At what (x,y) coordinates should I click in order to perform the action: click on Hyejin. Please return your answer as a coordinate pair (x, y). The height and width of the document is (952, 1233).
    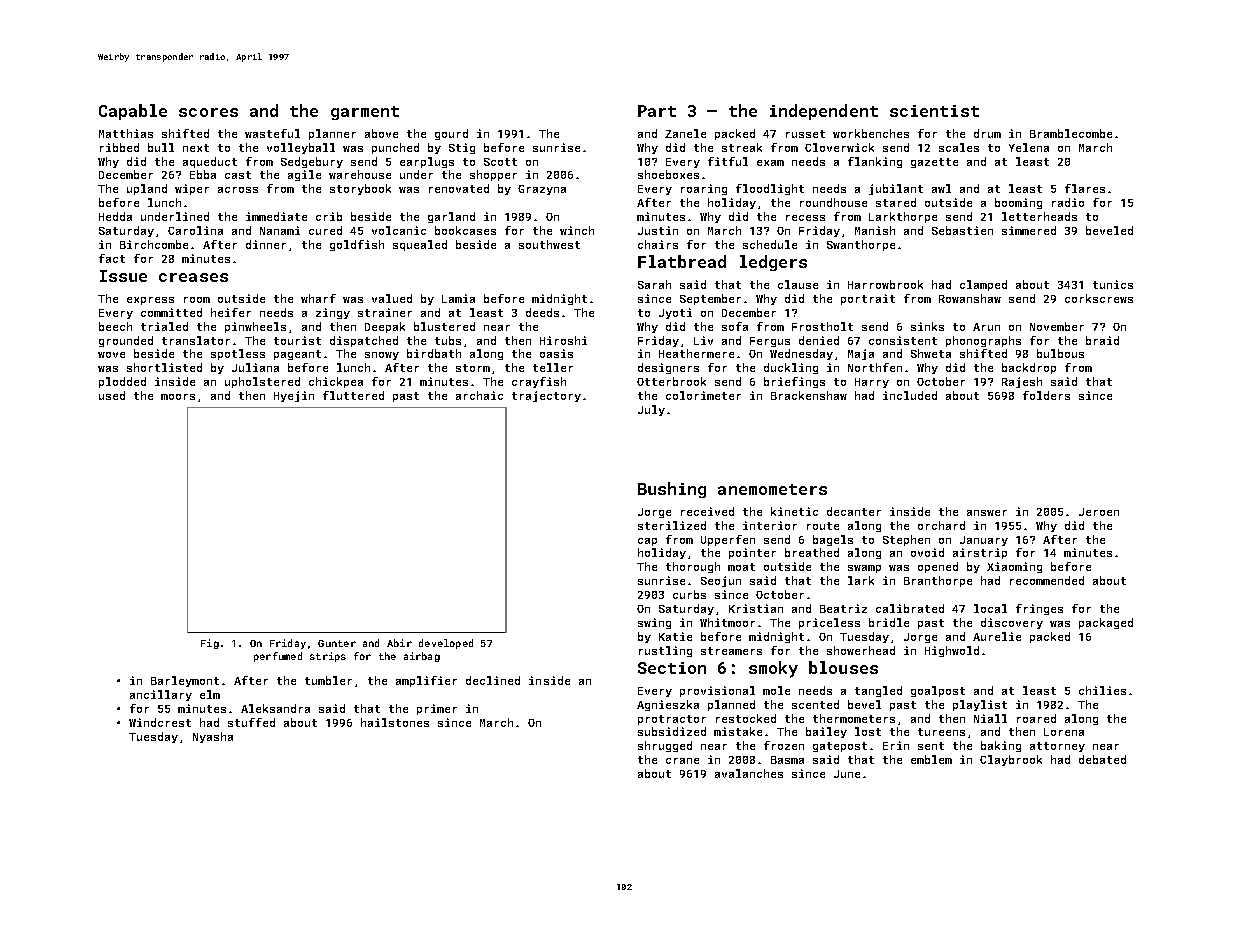
    Looking at the image, I should click on (294, 396).
